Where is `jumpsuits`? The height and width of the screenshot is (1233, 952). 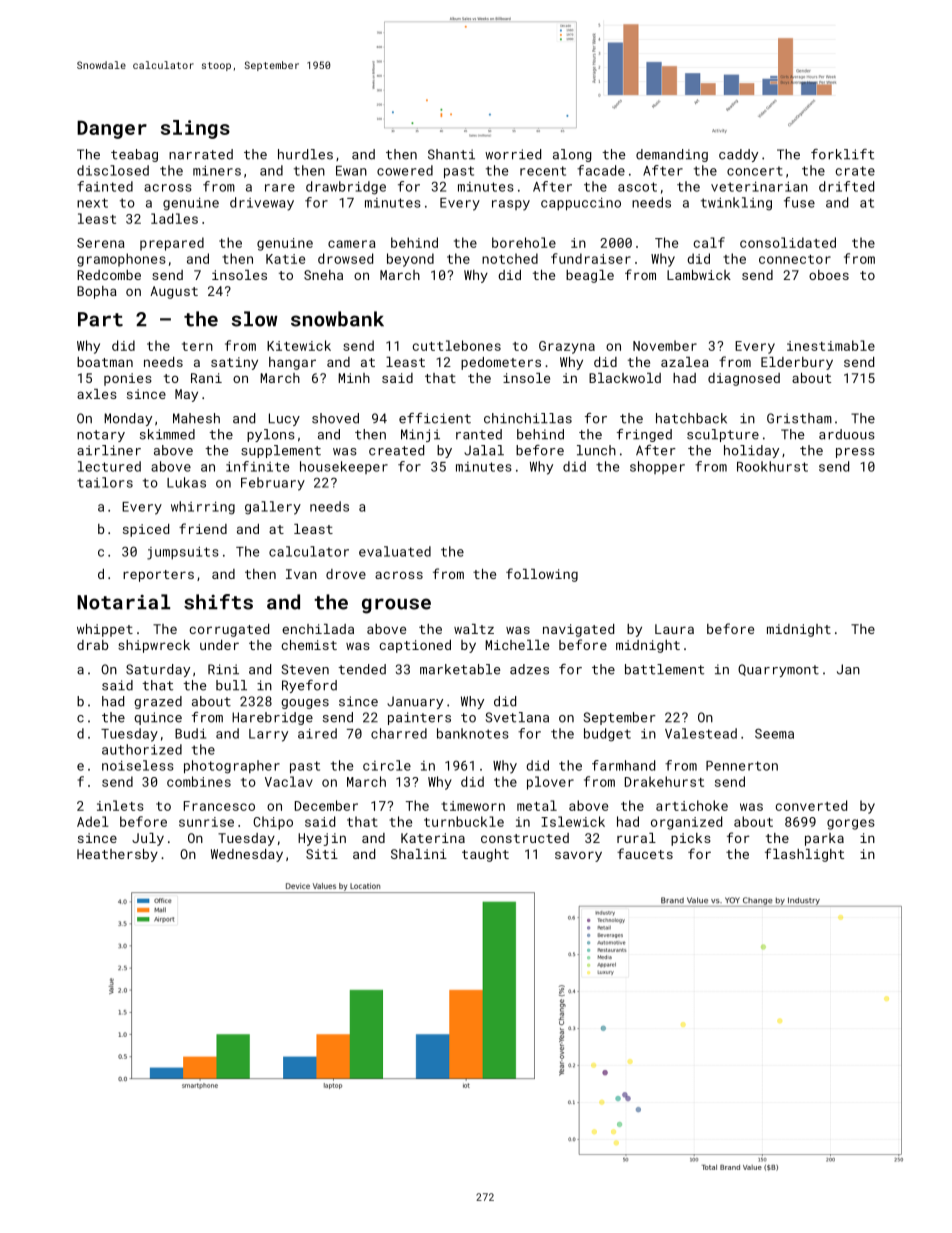 jumpsuits is located at coordinates (183, 553).
